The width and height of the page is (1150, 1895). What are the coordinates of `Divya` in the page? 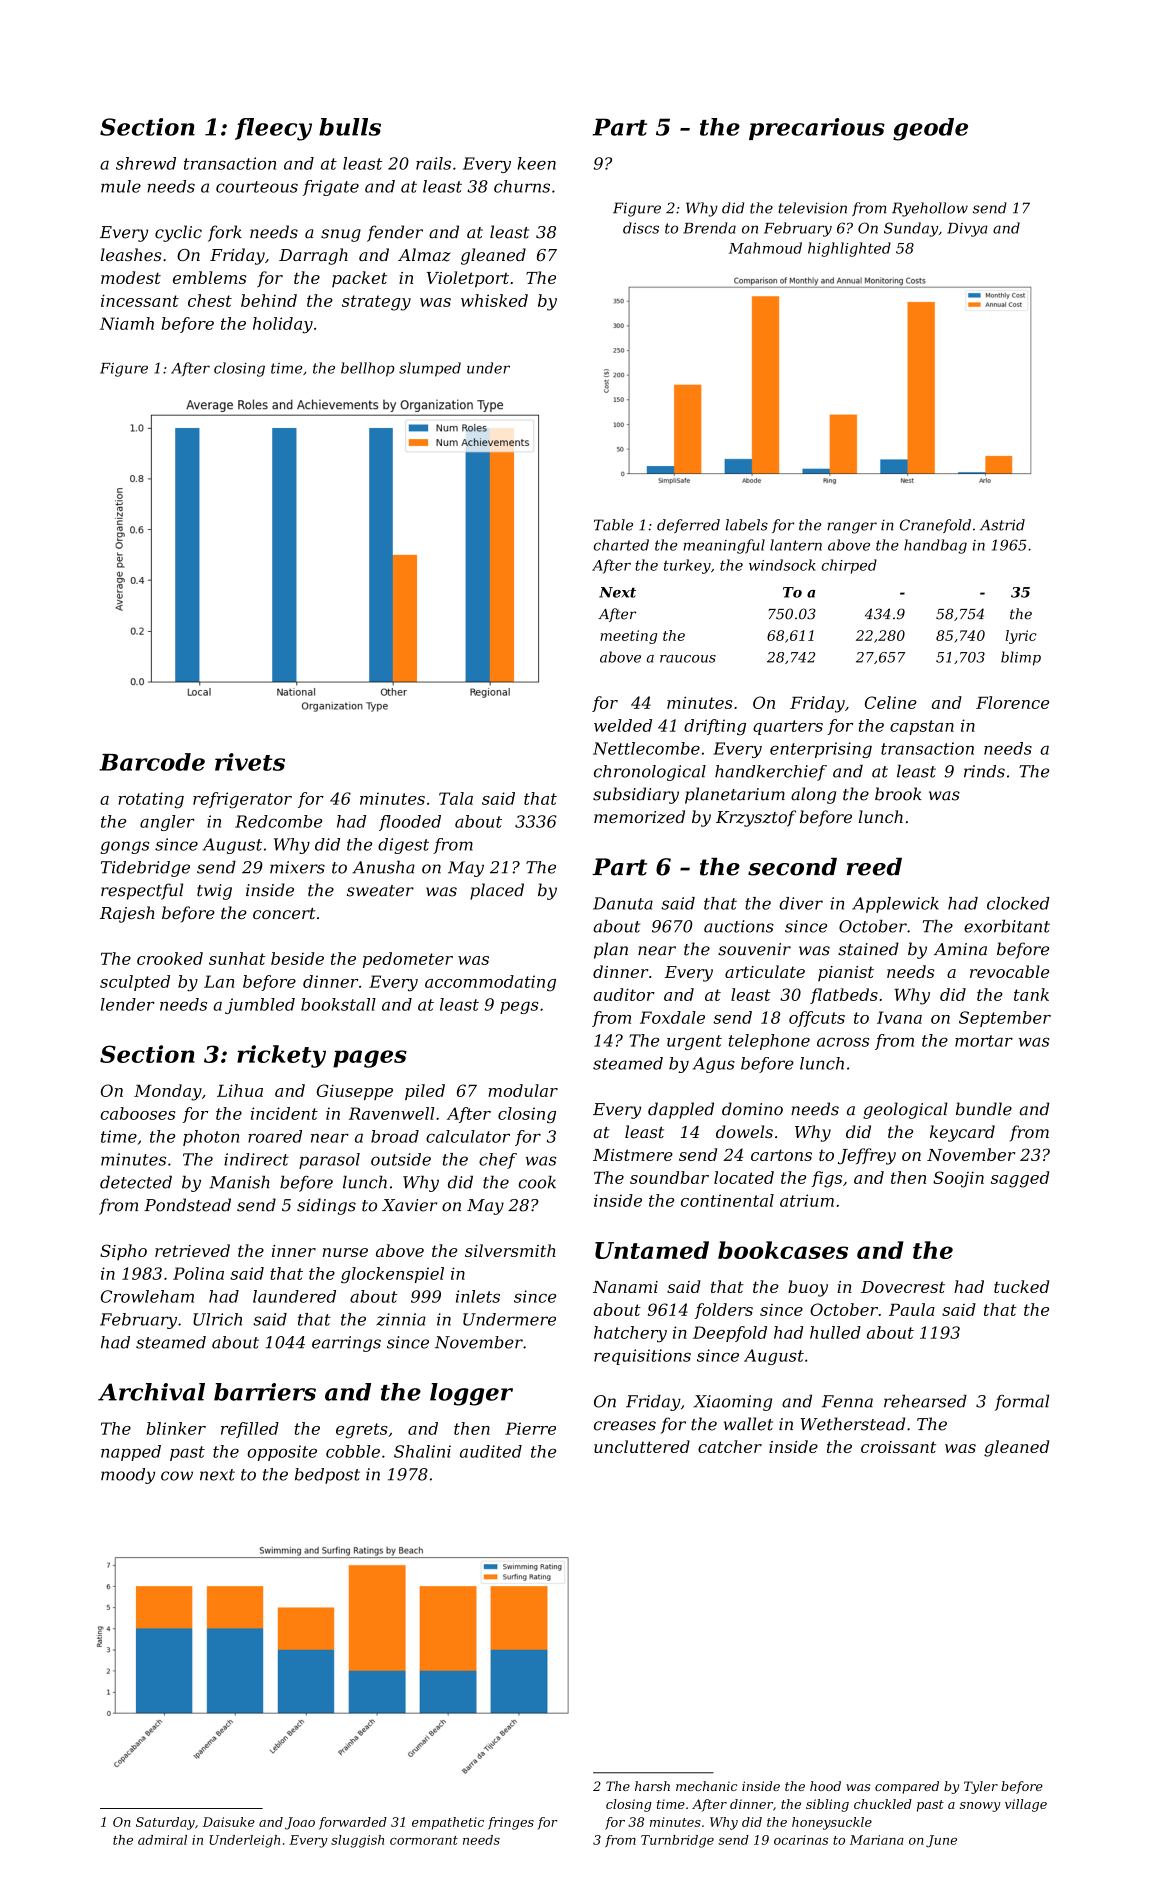 It's located at (967, 230).
